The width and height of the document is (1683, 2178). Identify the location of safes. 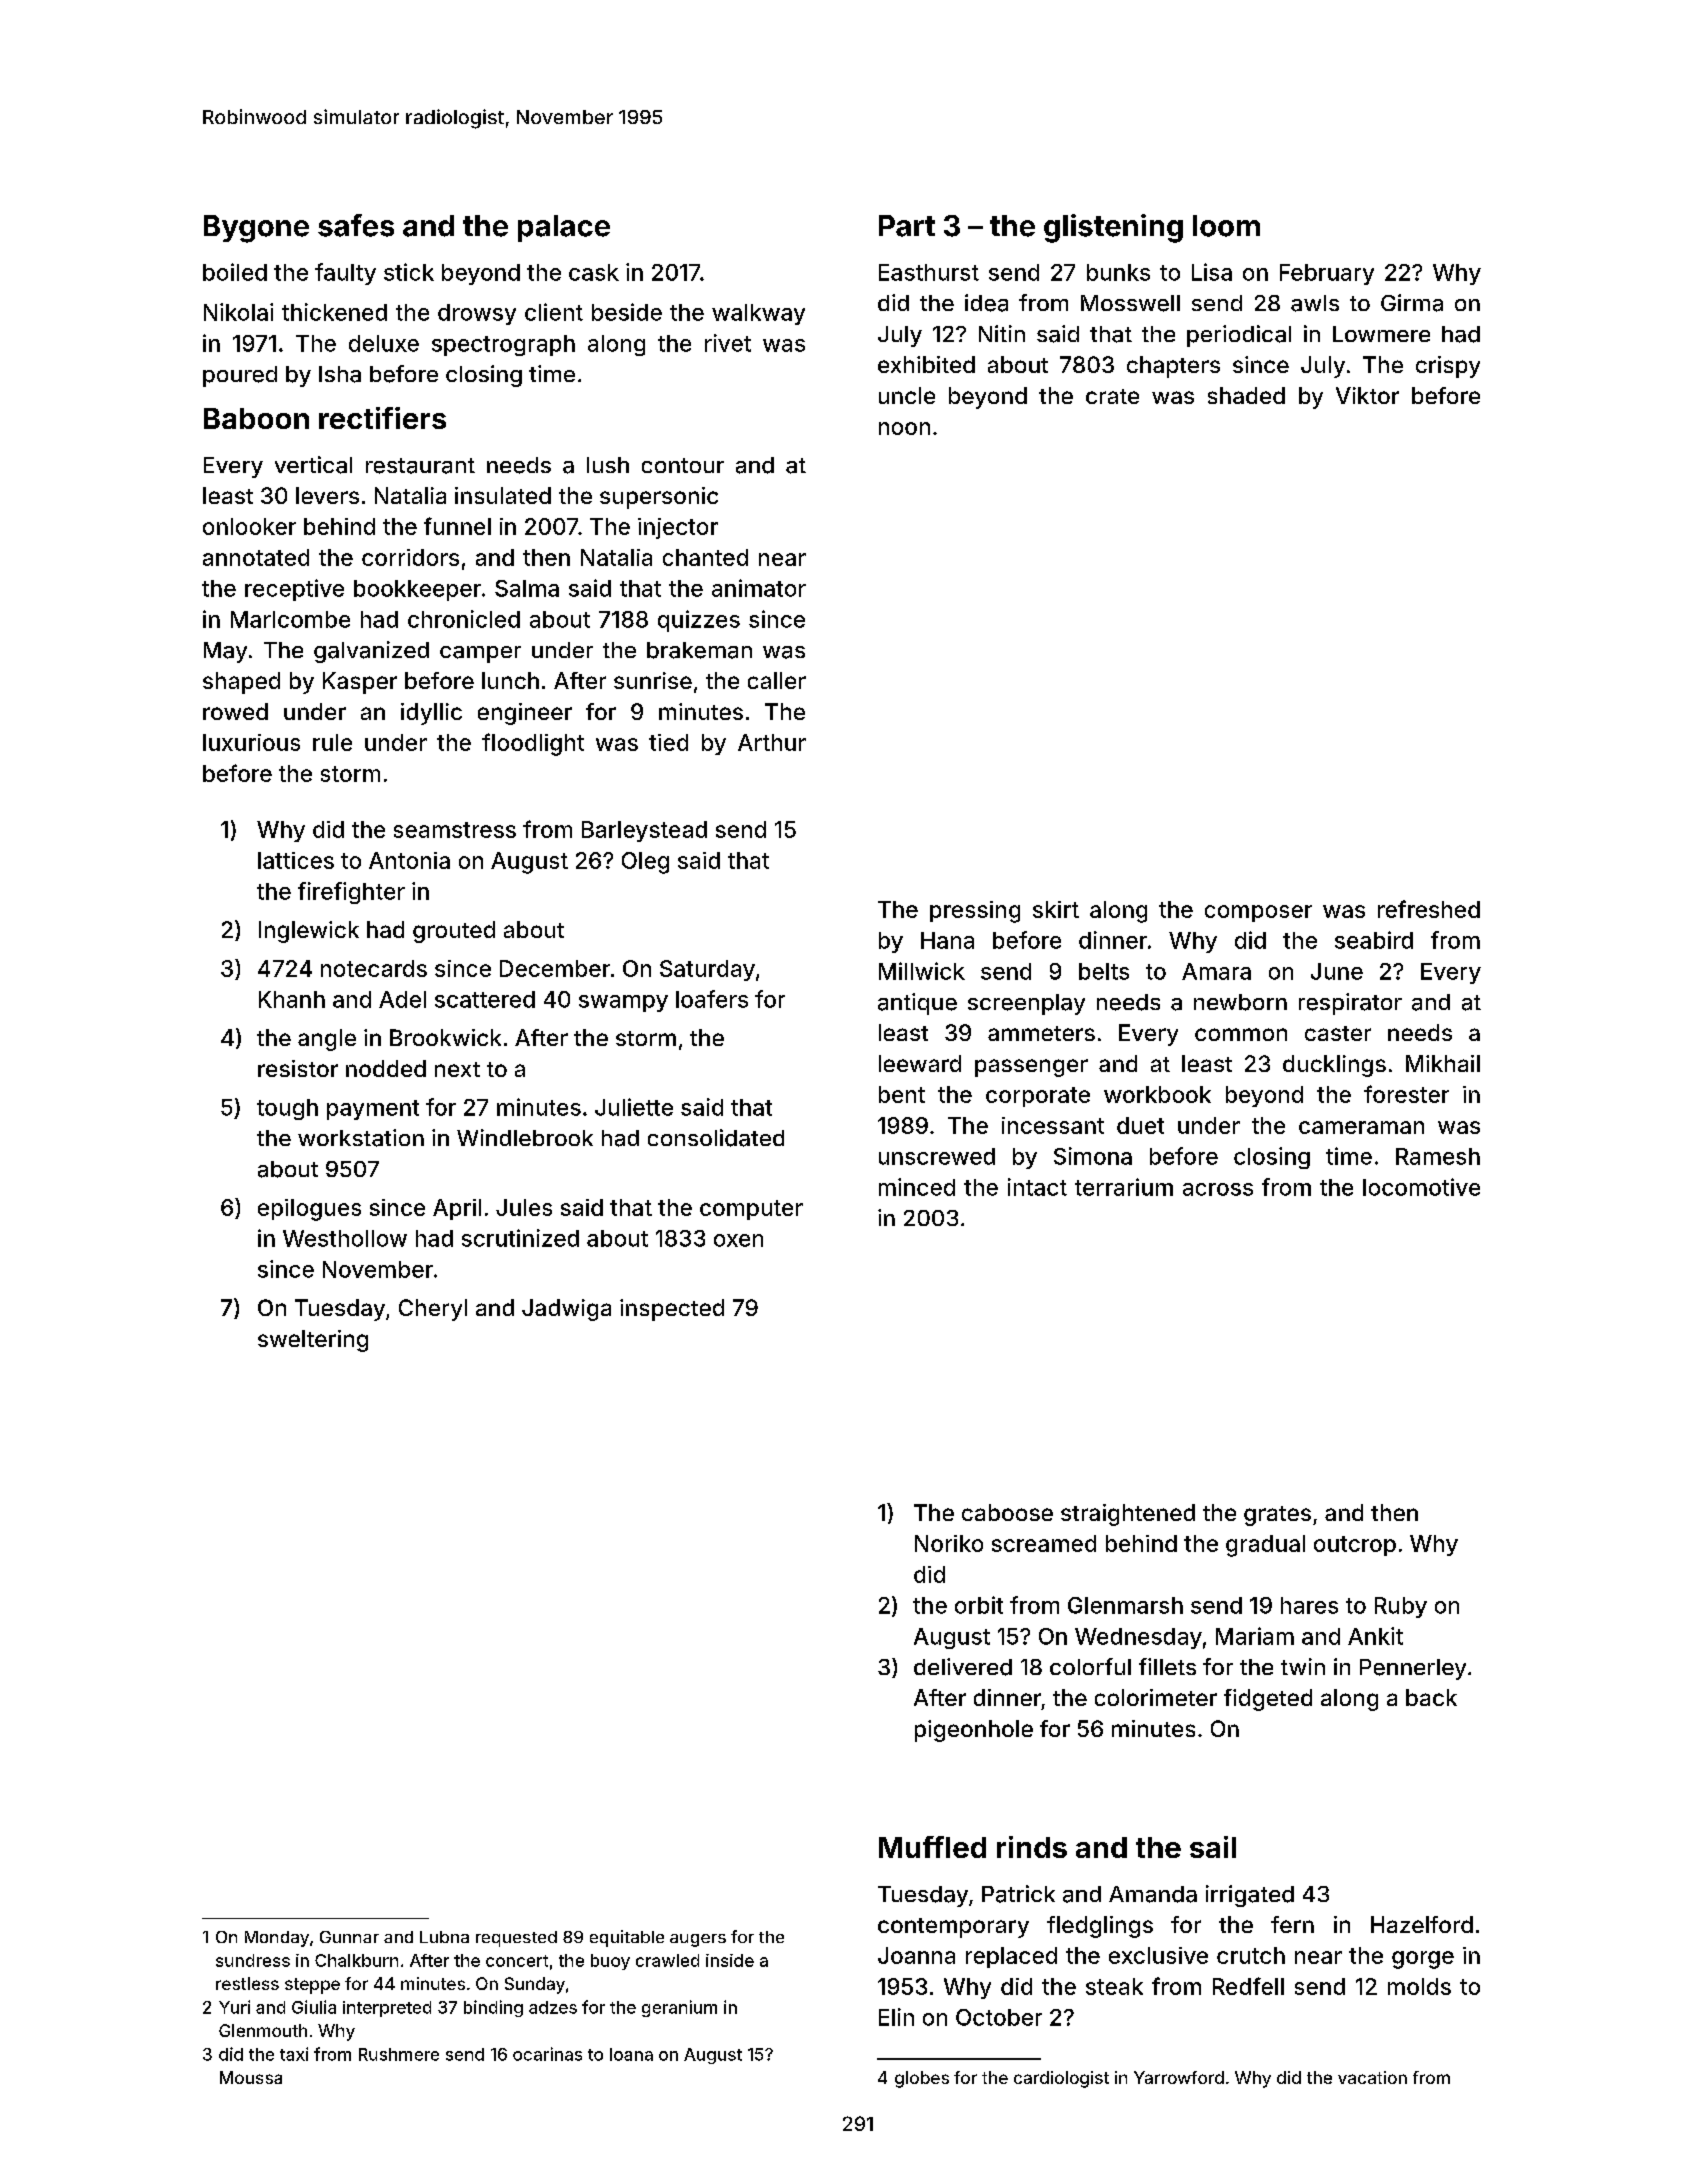
(356, 225).
